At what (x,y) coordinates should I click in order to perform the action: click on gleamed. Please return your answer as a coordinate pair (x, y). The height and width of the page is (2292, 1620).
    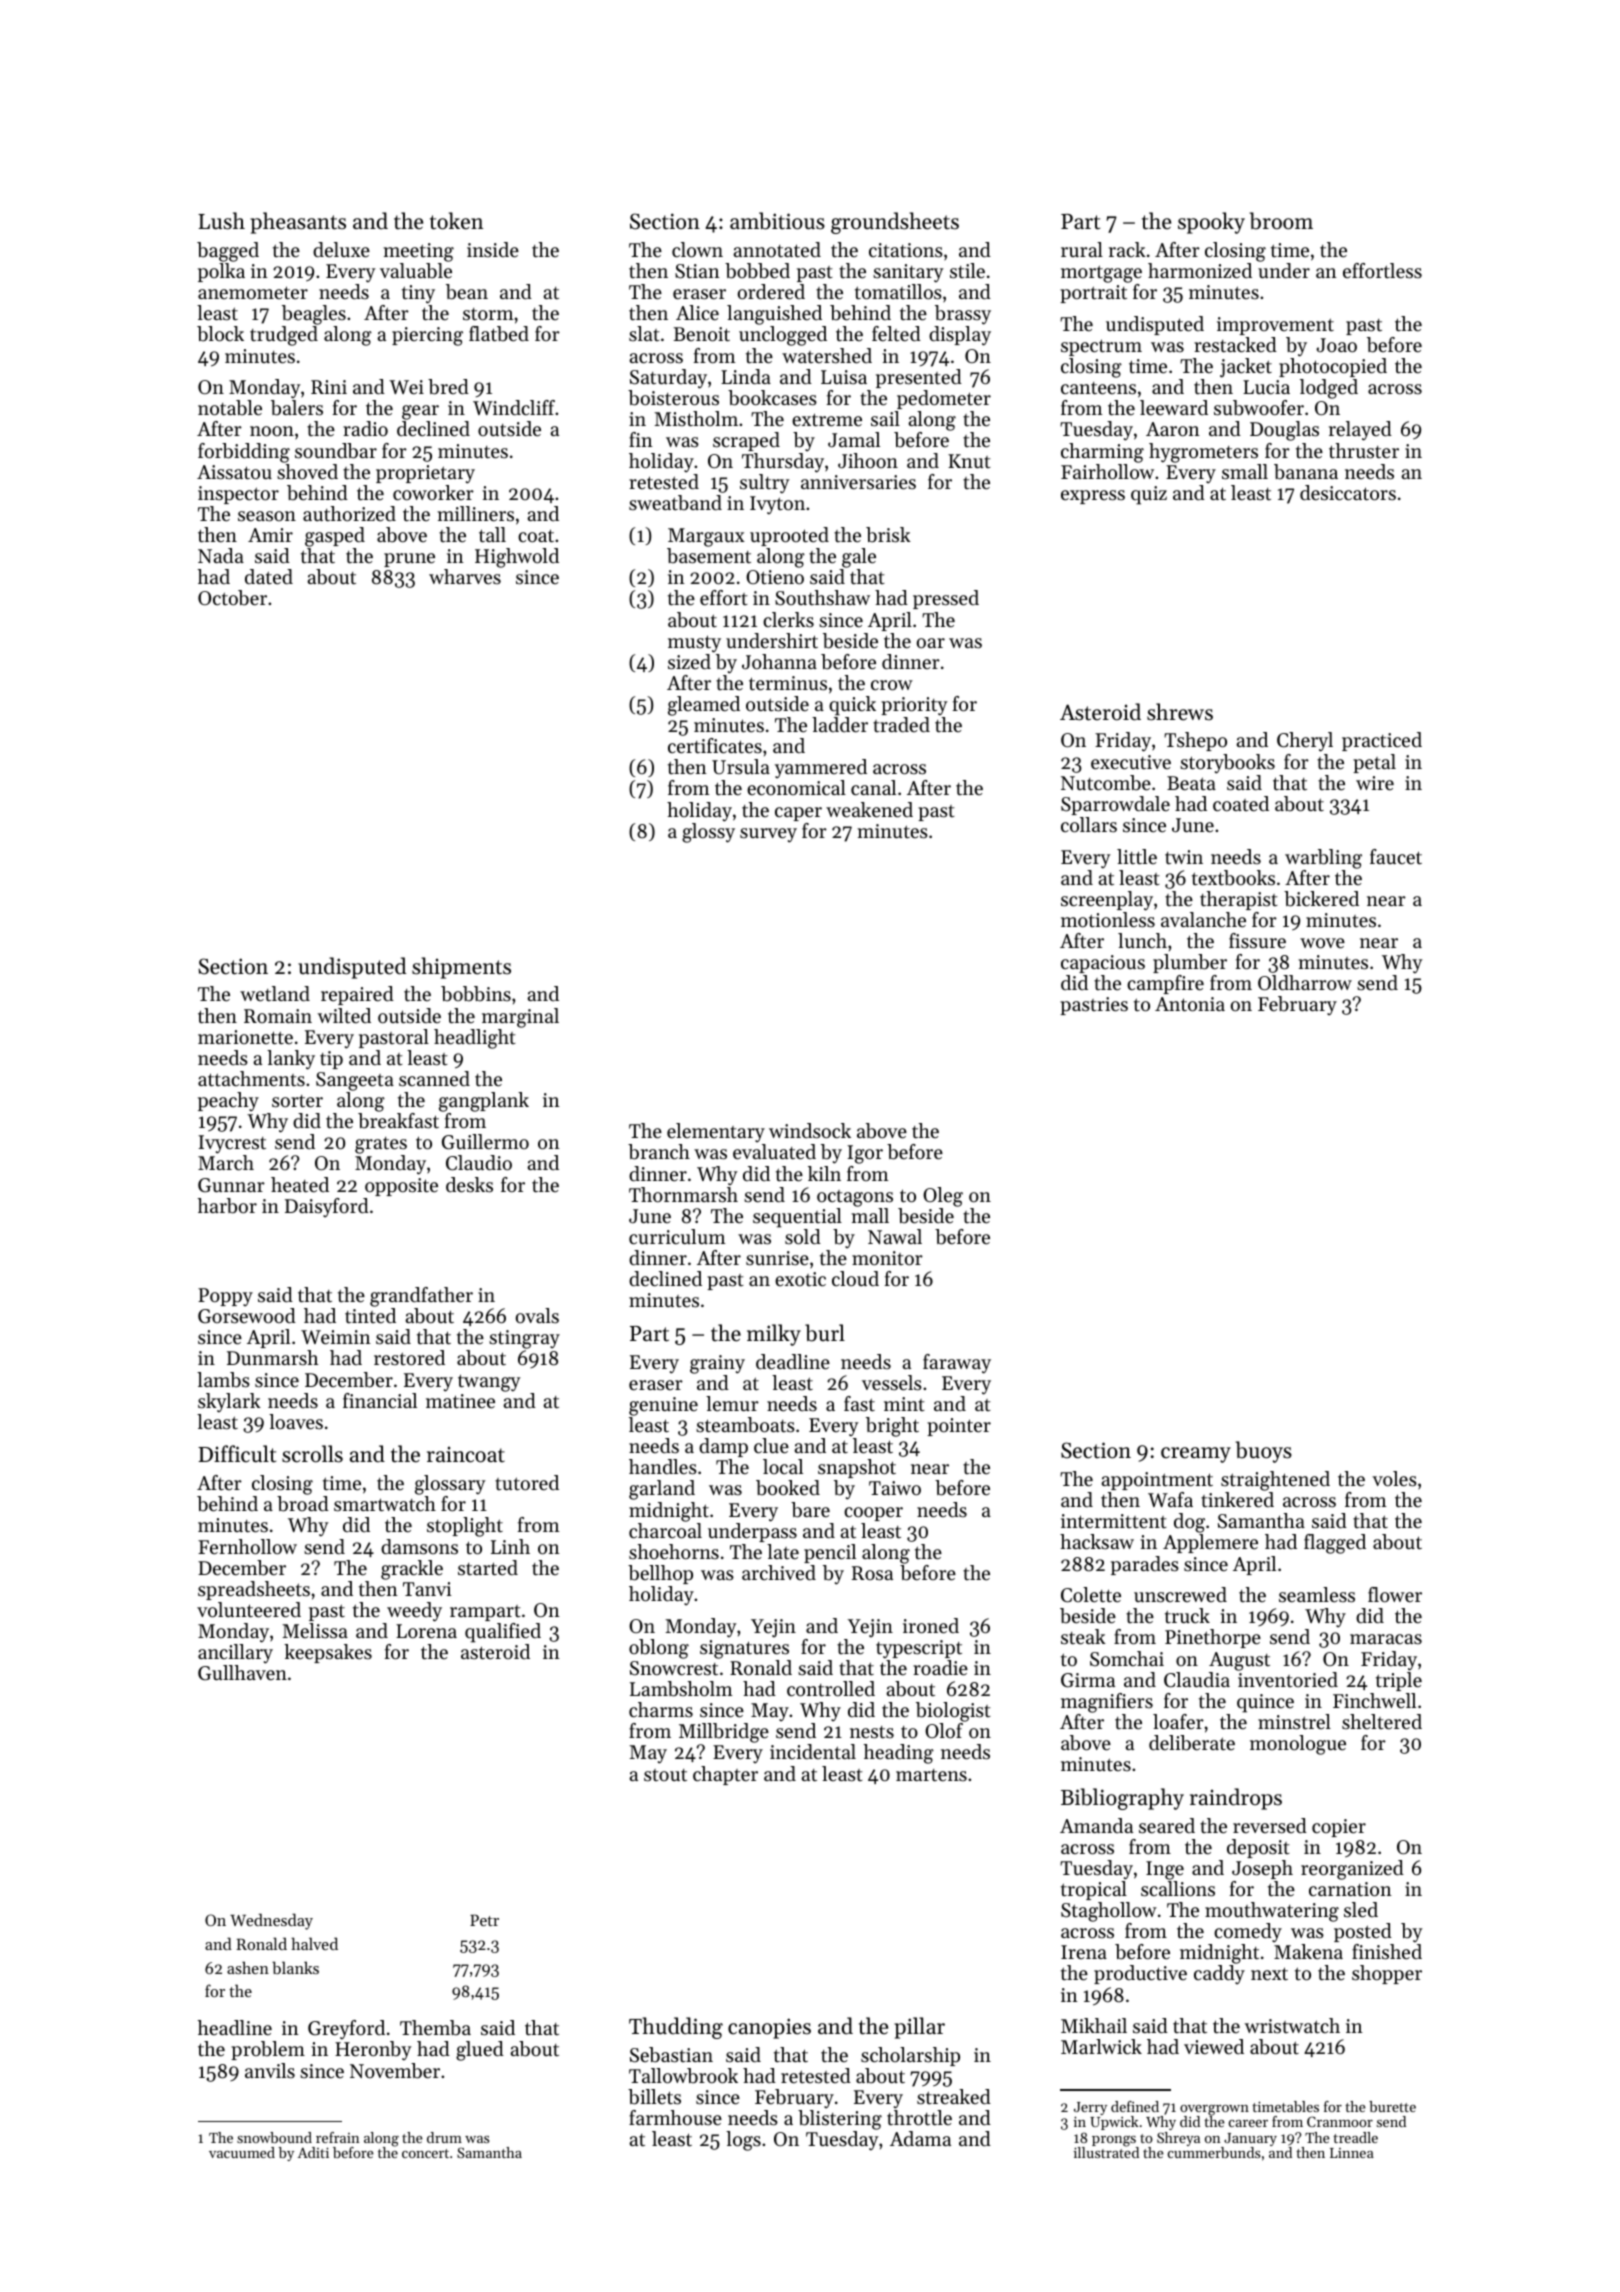
    Looking at the image, I should click on (704, 706).
